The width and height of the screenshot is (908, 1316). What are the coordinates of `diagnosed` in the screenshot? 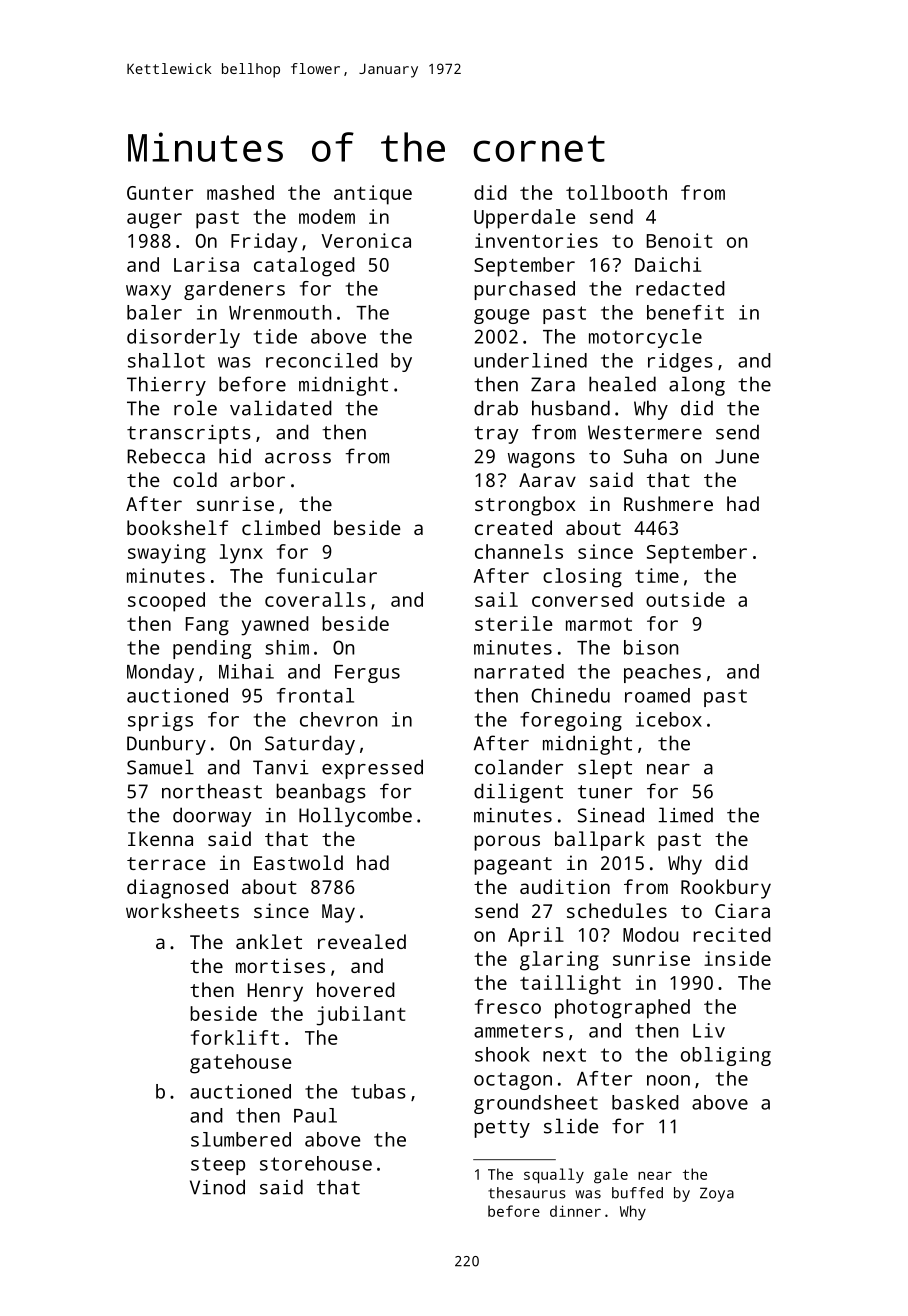 It's located at (177, 889).
